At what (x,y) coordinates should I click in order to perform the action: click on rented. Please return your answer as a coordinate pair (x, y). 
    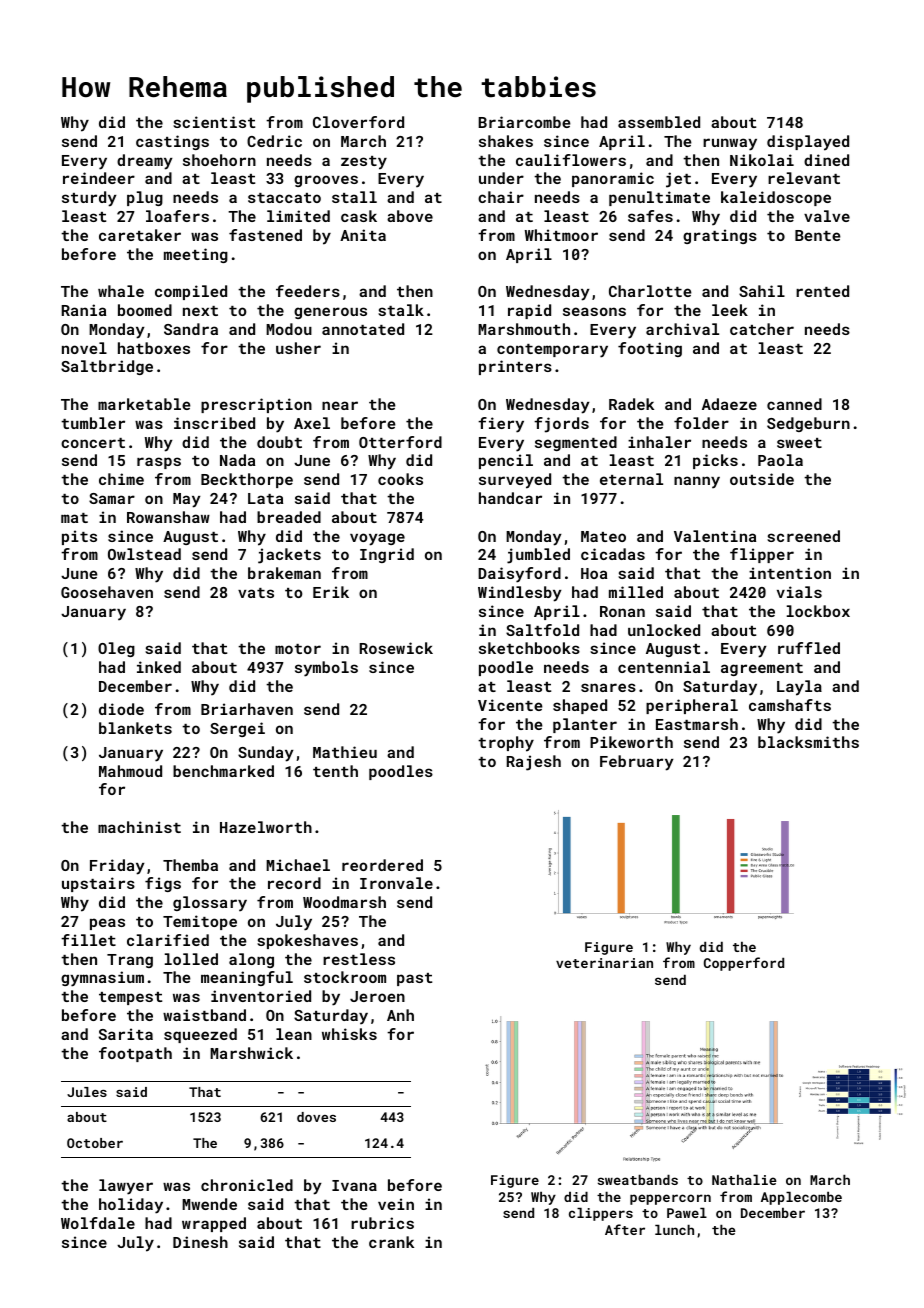
    Looking at the image, I should click on (822, 291).
